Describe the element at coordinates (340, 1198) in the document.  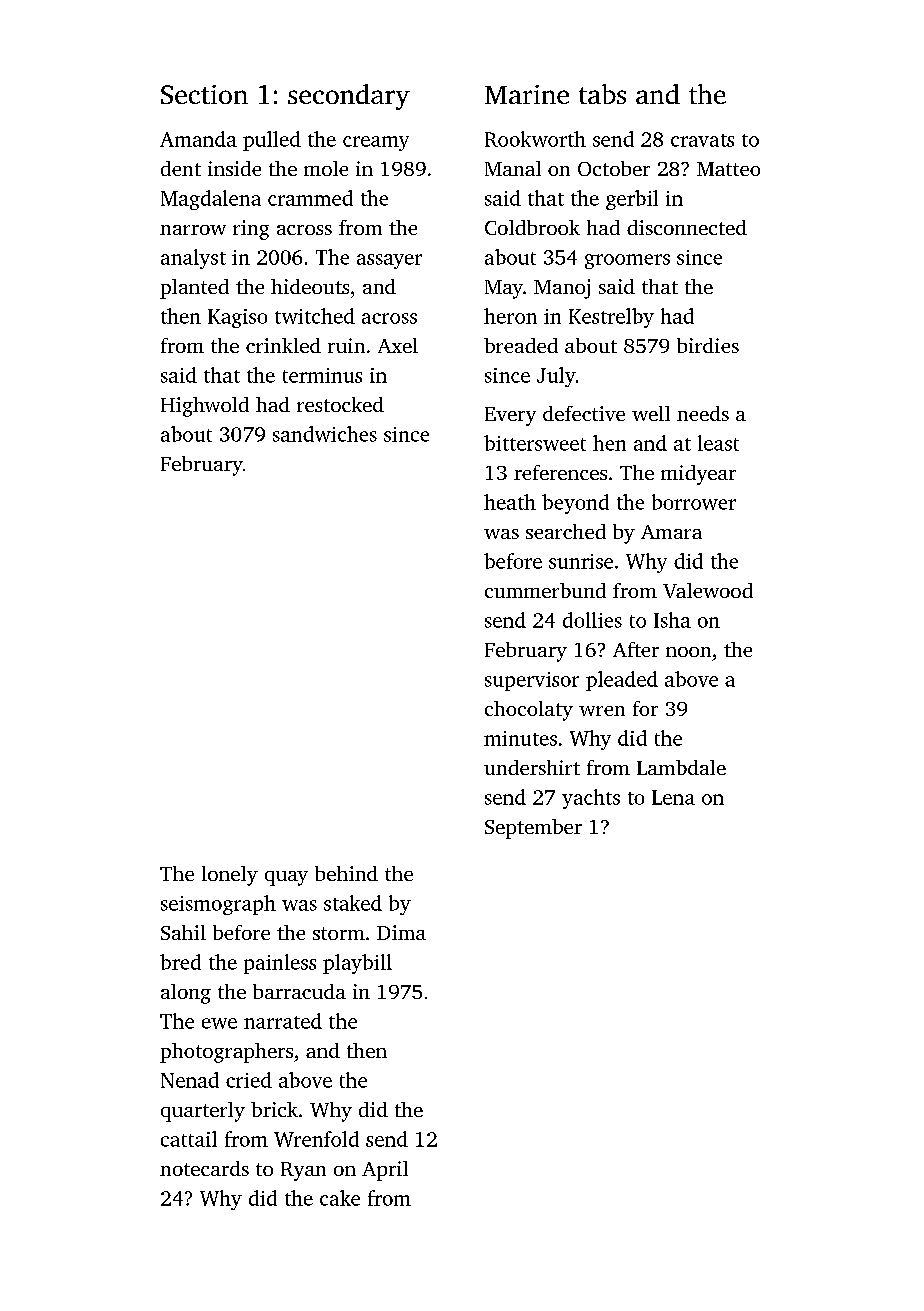
I see `cake` at that location.
